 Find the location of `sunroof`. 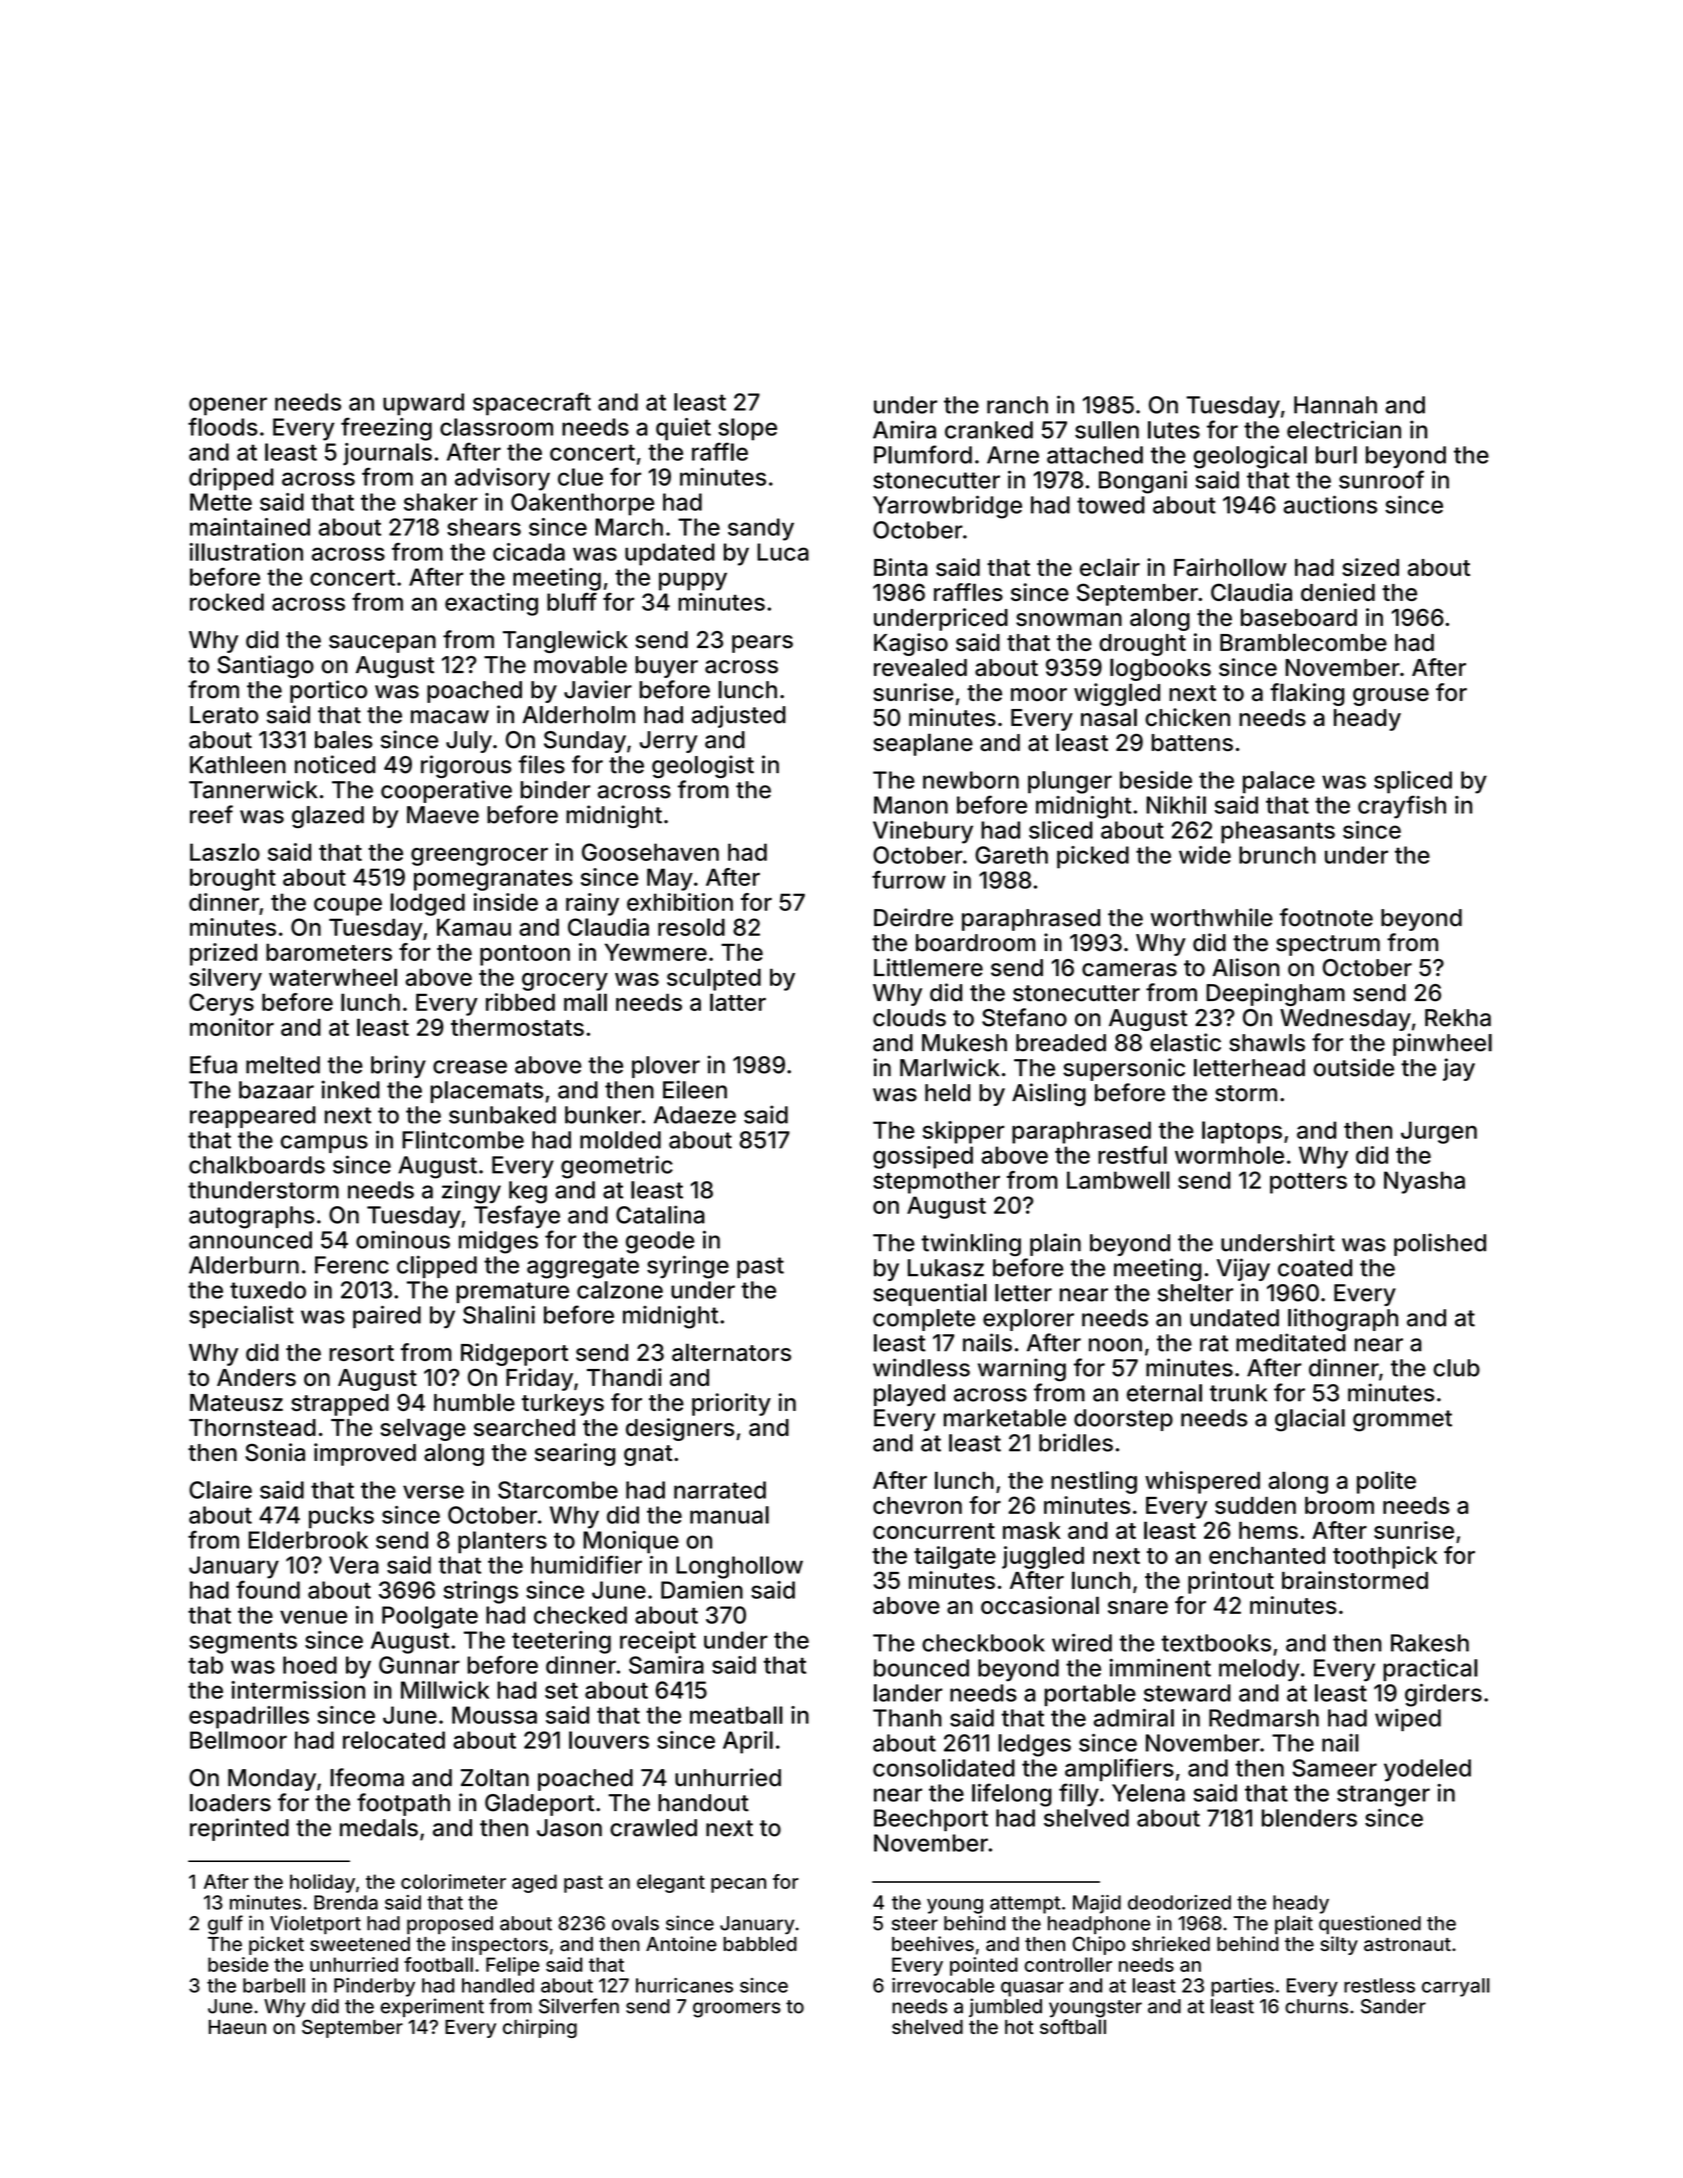

sunroof is located at coordinates (1381, 479).
